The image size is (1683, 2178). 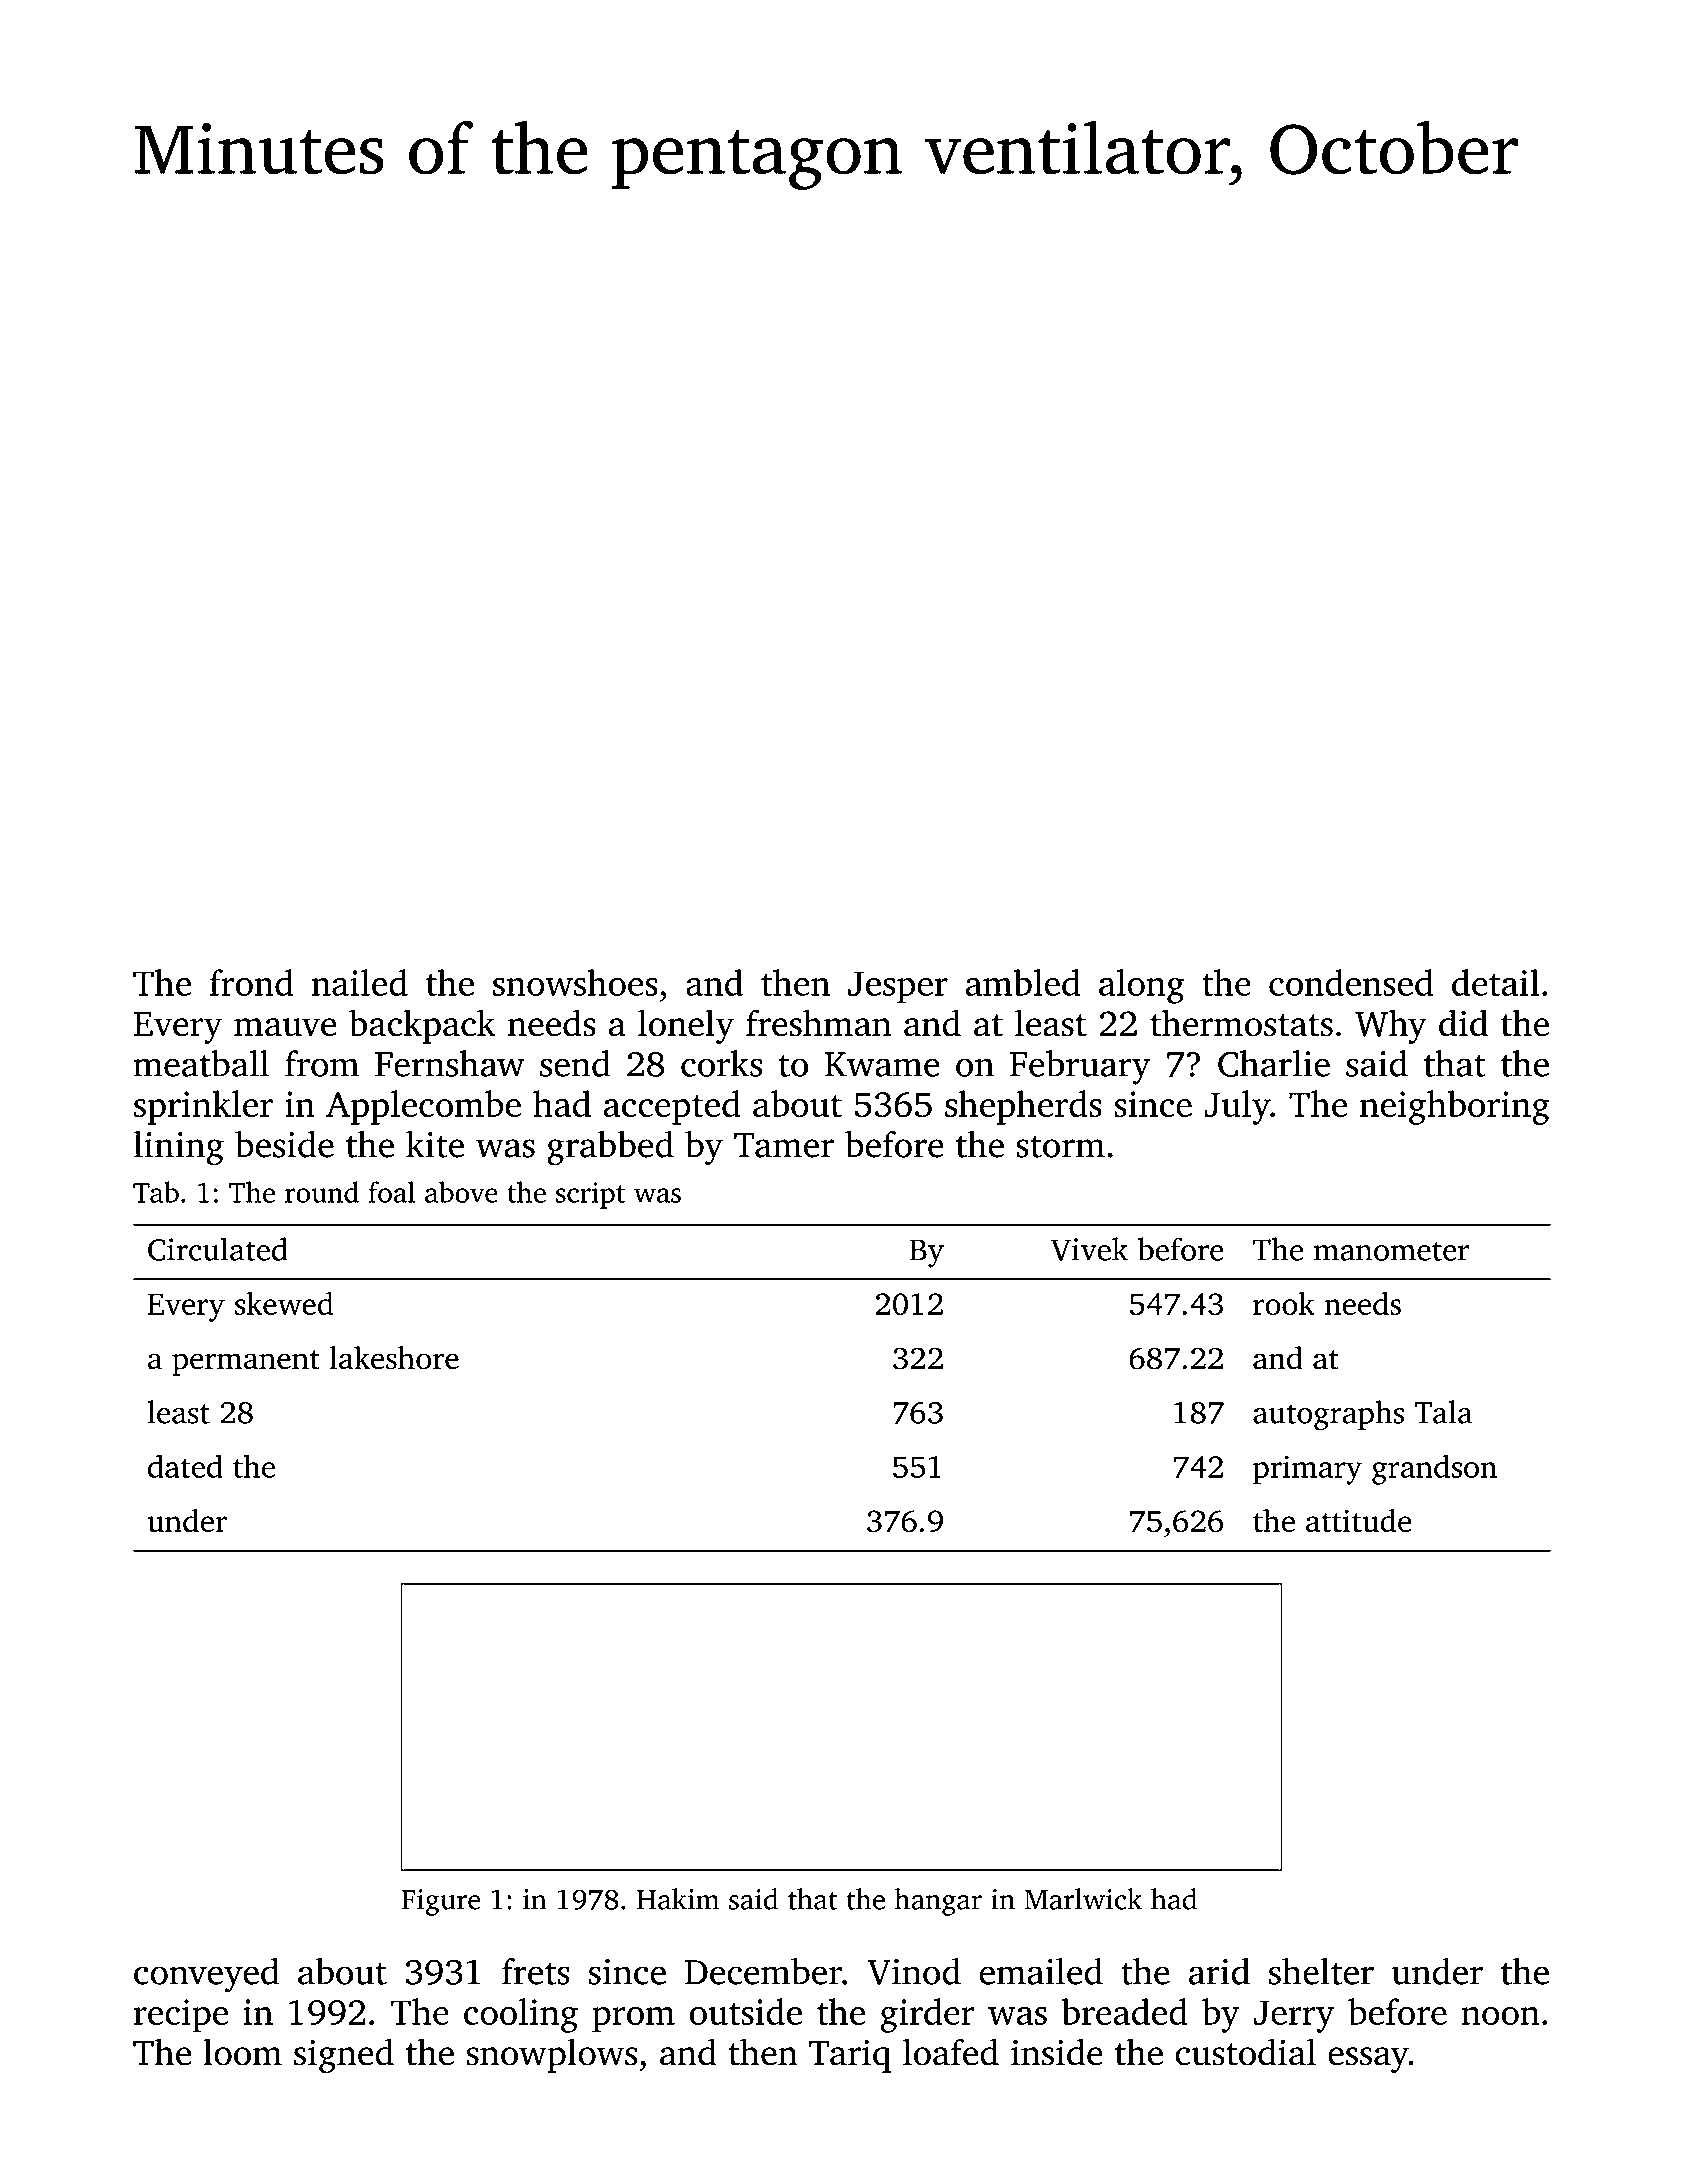 I want to click on beside, so click(x=284, y=1144).
